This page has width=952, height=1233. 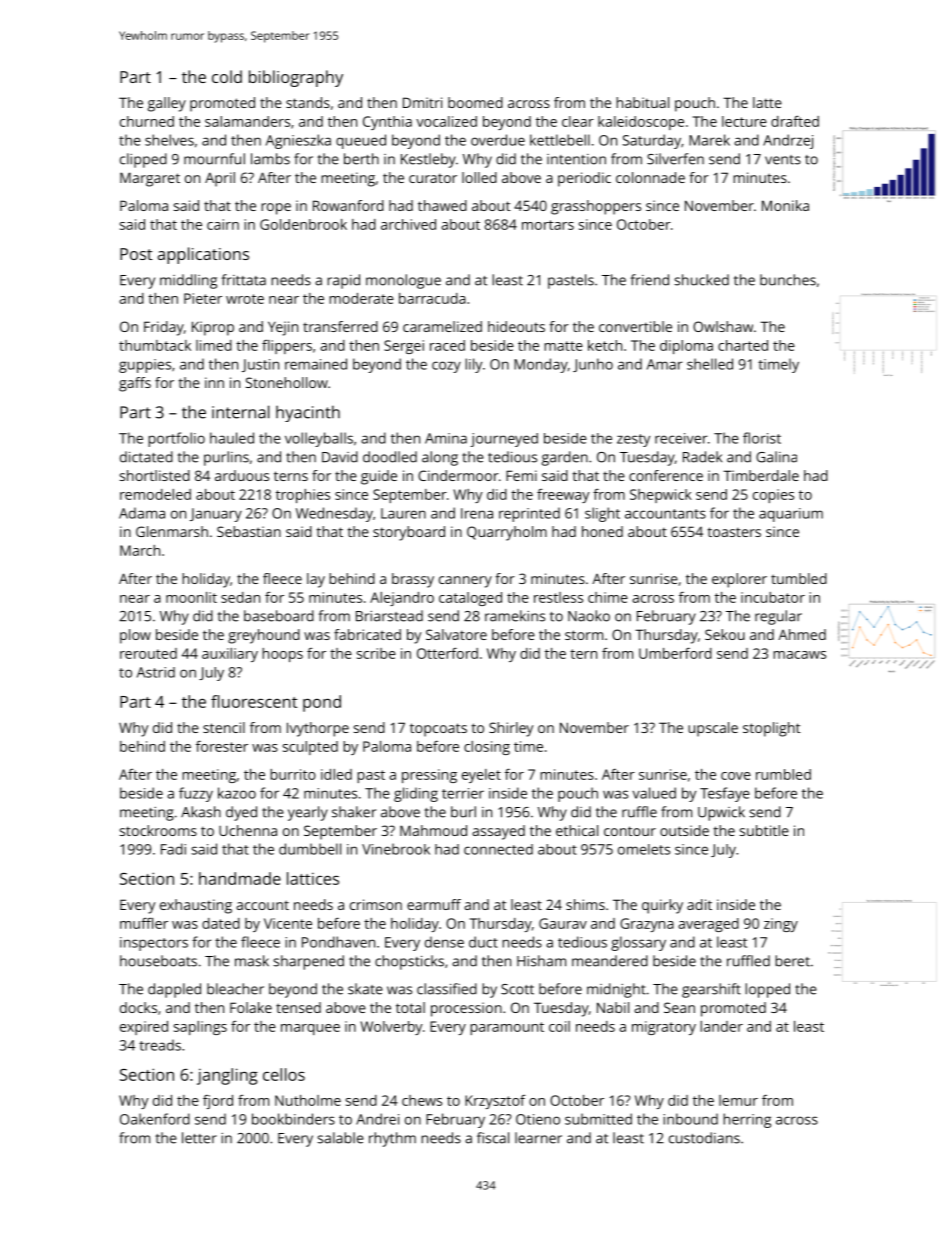 I want to click on Dmitri, so click(x=422, y=102).
